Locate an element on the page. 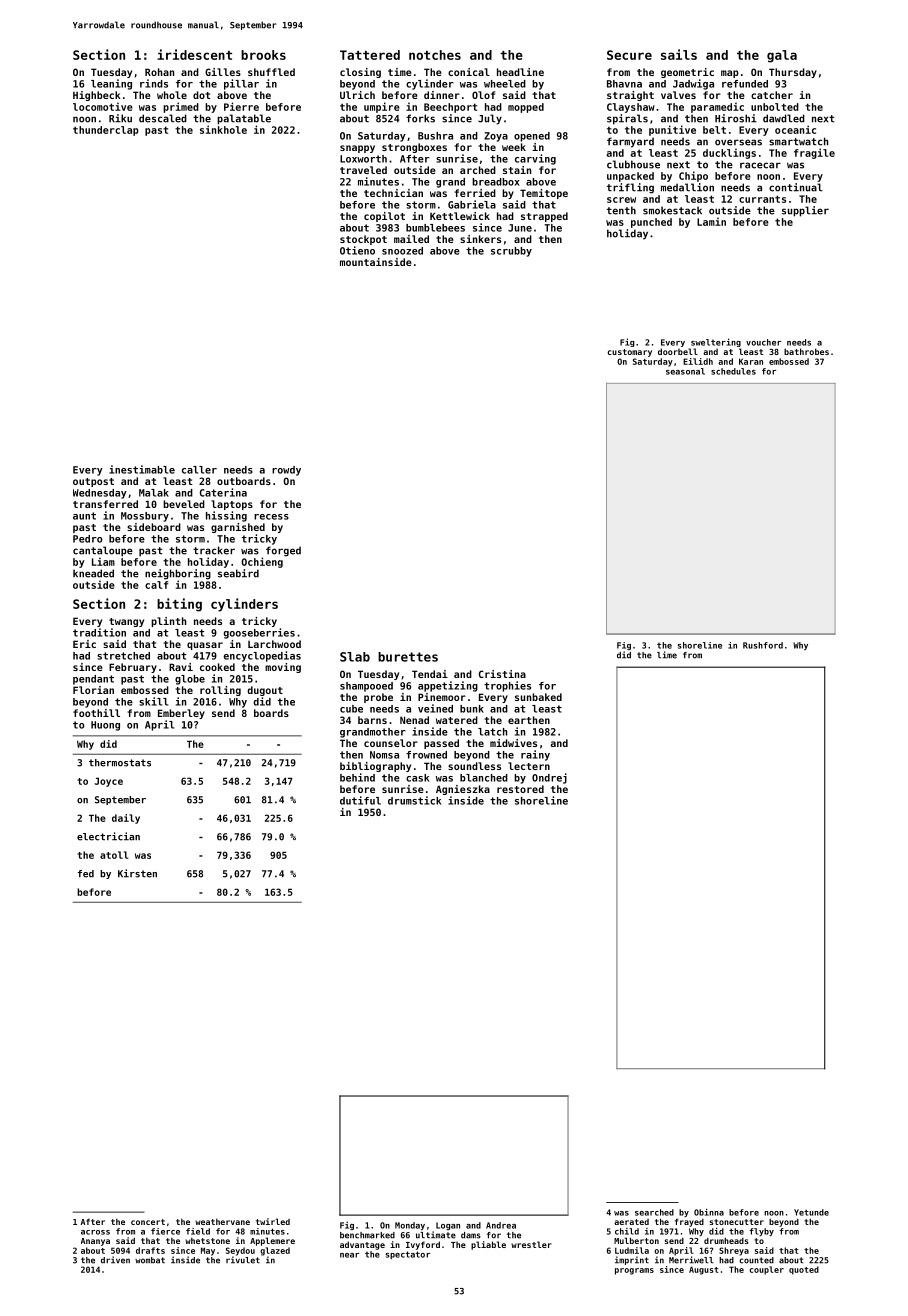  fed is located at coordinates (86, 874).
